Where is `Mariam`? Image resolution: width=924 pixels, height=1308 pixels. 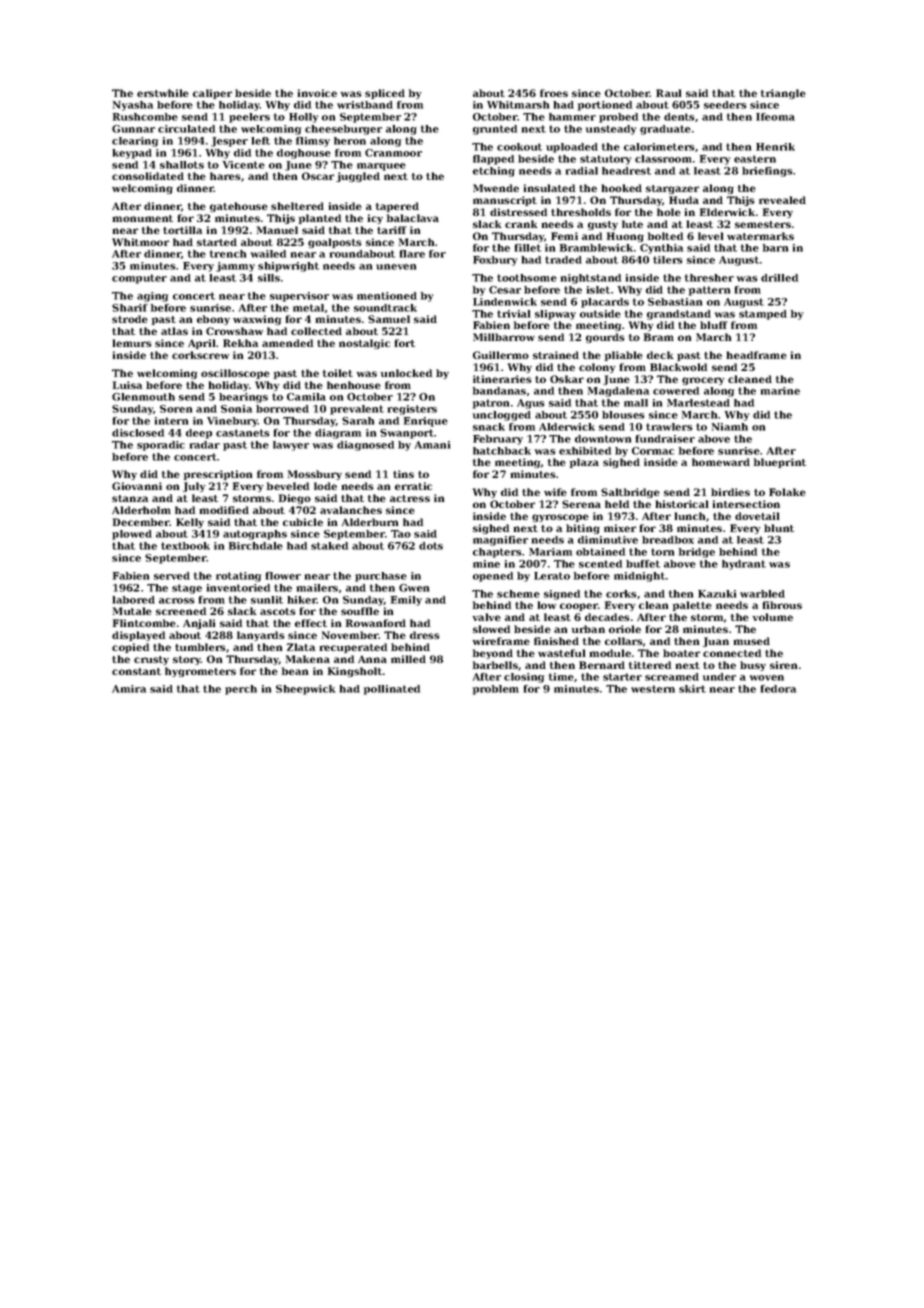
Mariam is located at coordinates (550, 552).
